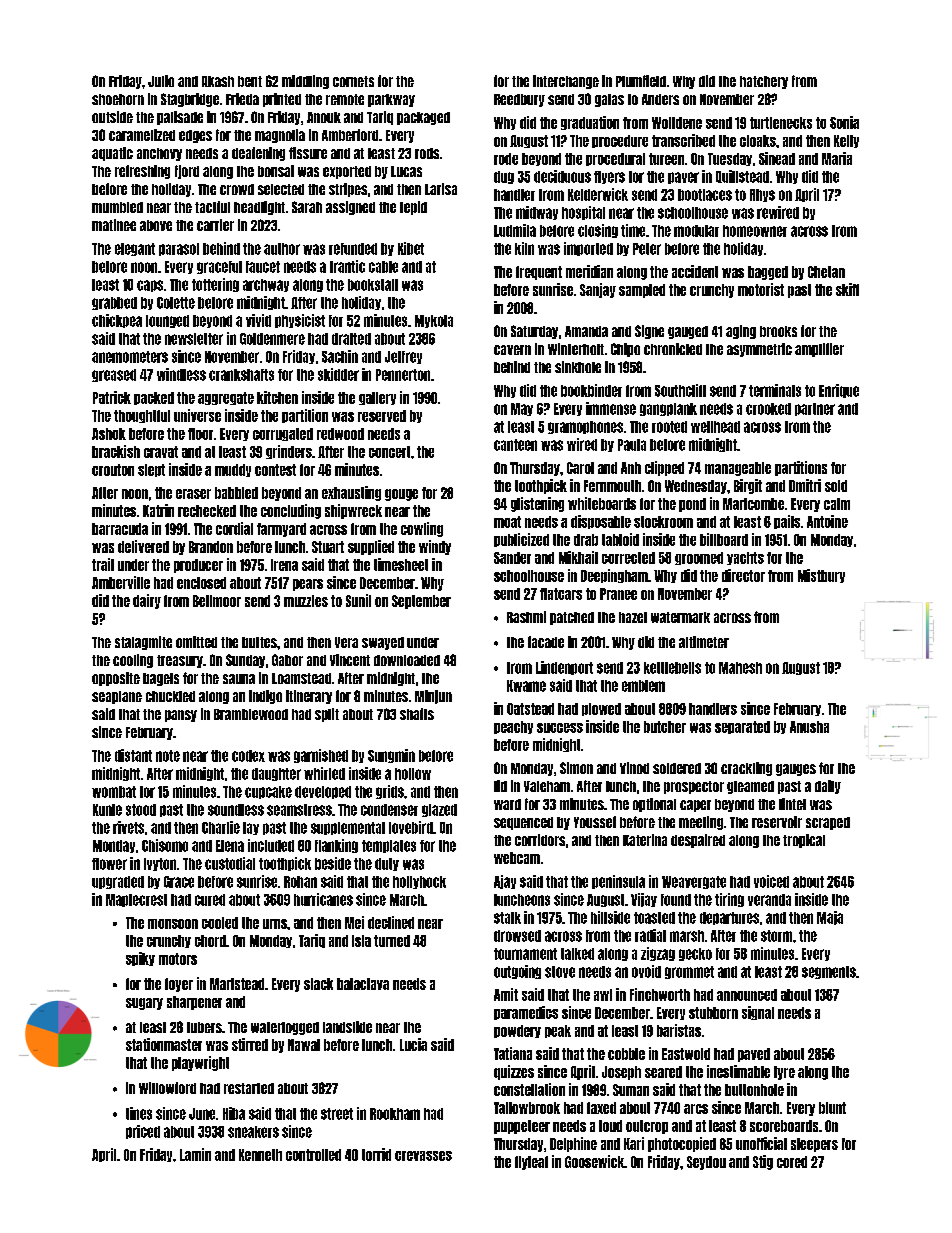 The image size is (952, 1233). I want to click on Julio, so click(161, 81).
